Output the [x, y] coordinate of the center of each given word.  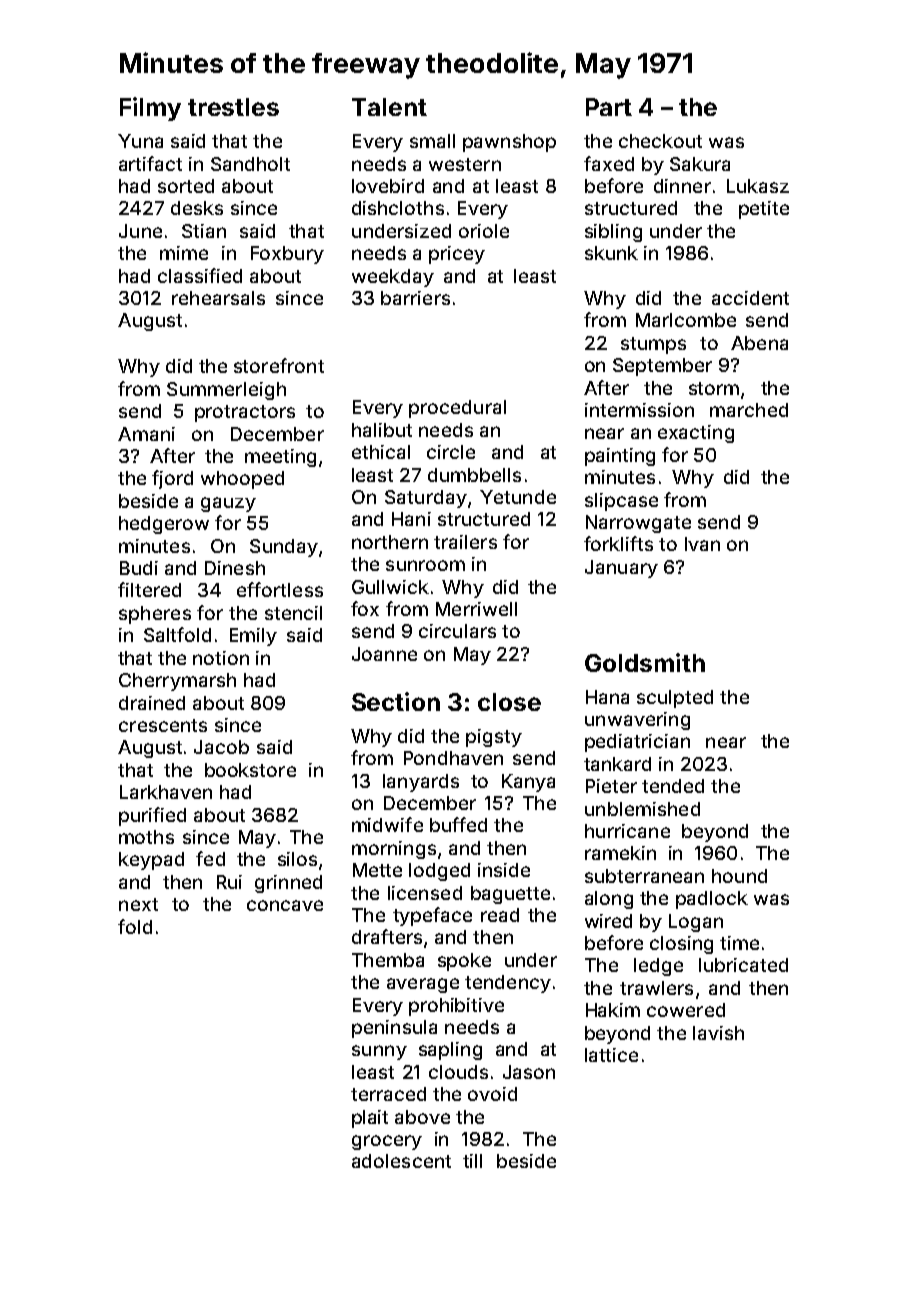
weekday [393, 278]
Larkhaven [166, 792]
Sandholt [250, 164]
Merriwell [476, 609]
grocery [387, 1142]
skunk [611, 253]
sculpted [675, 699]
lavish [718, 1033]
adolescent [401, 1161]
